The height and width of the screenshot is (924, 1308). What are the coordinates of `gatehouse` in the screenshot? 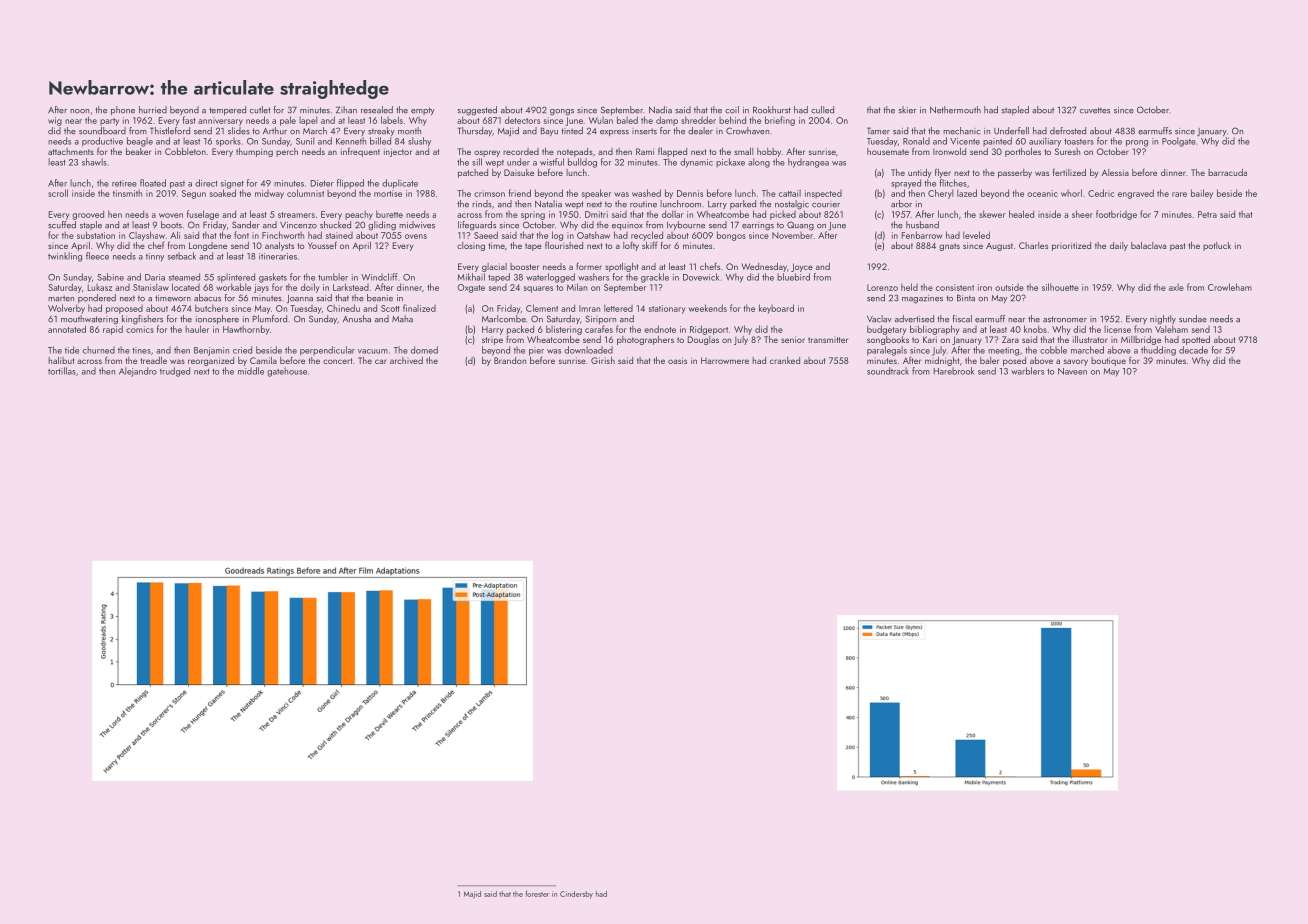 It's located at (287, 372).
